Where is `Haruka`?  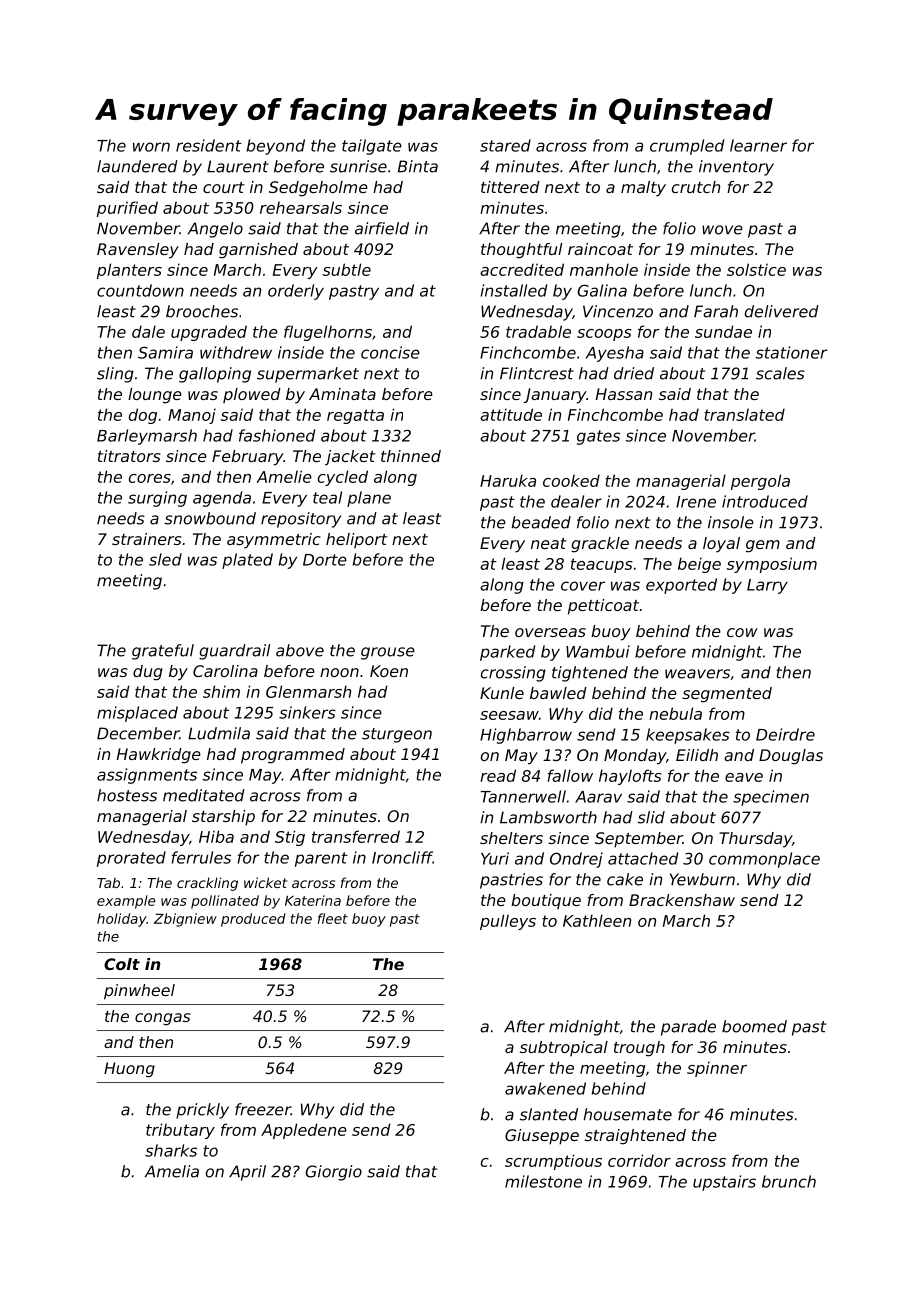 Haruka is located at coordinates (508, 480).
